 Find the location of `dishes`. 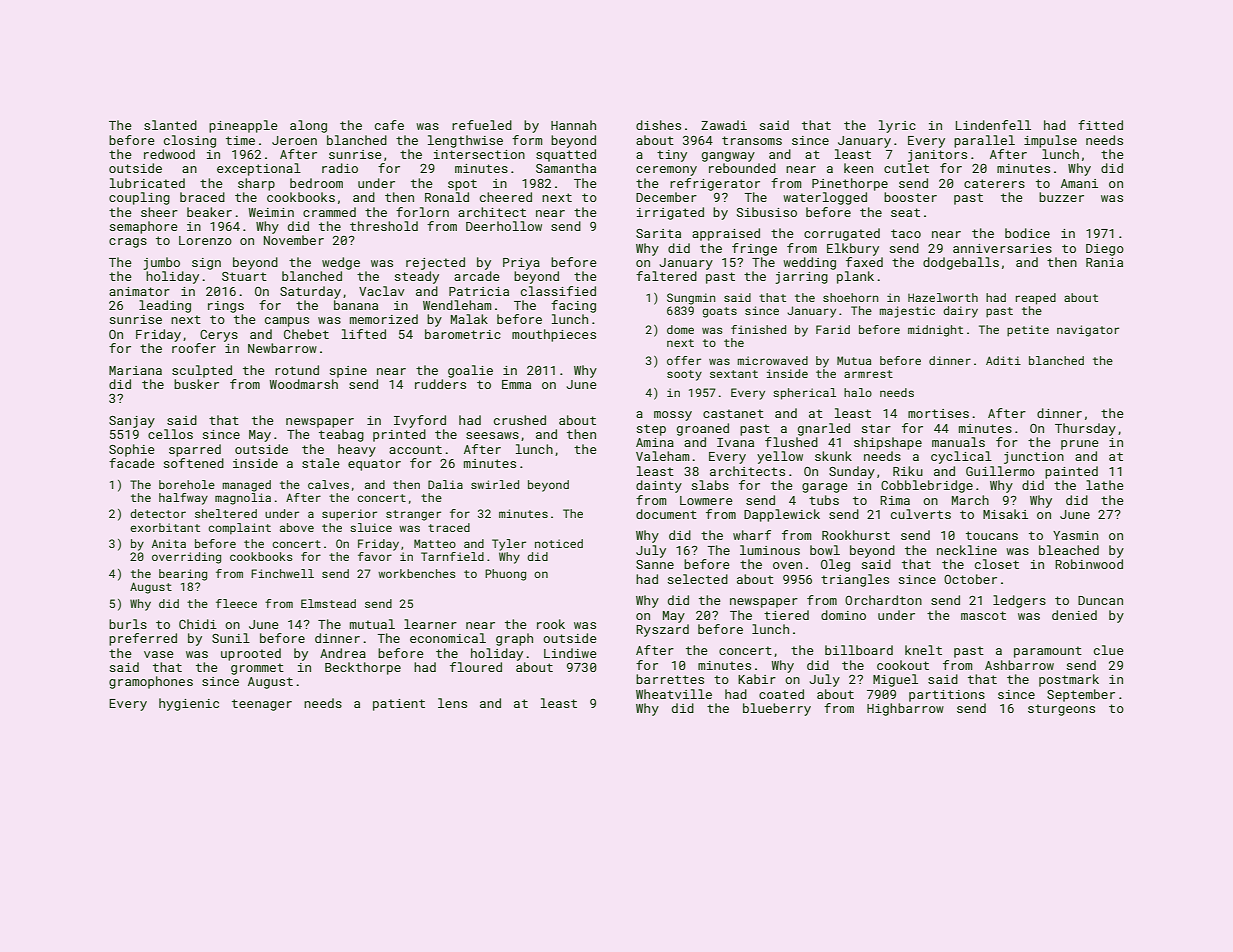

dishes is located at coordinates (658, 125).
